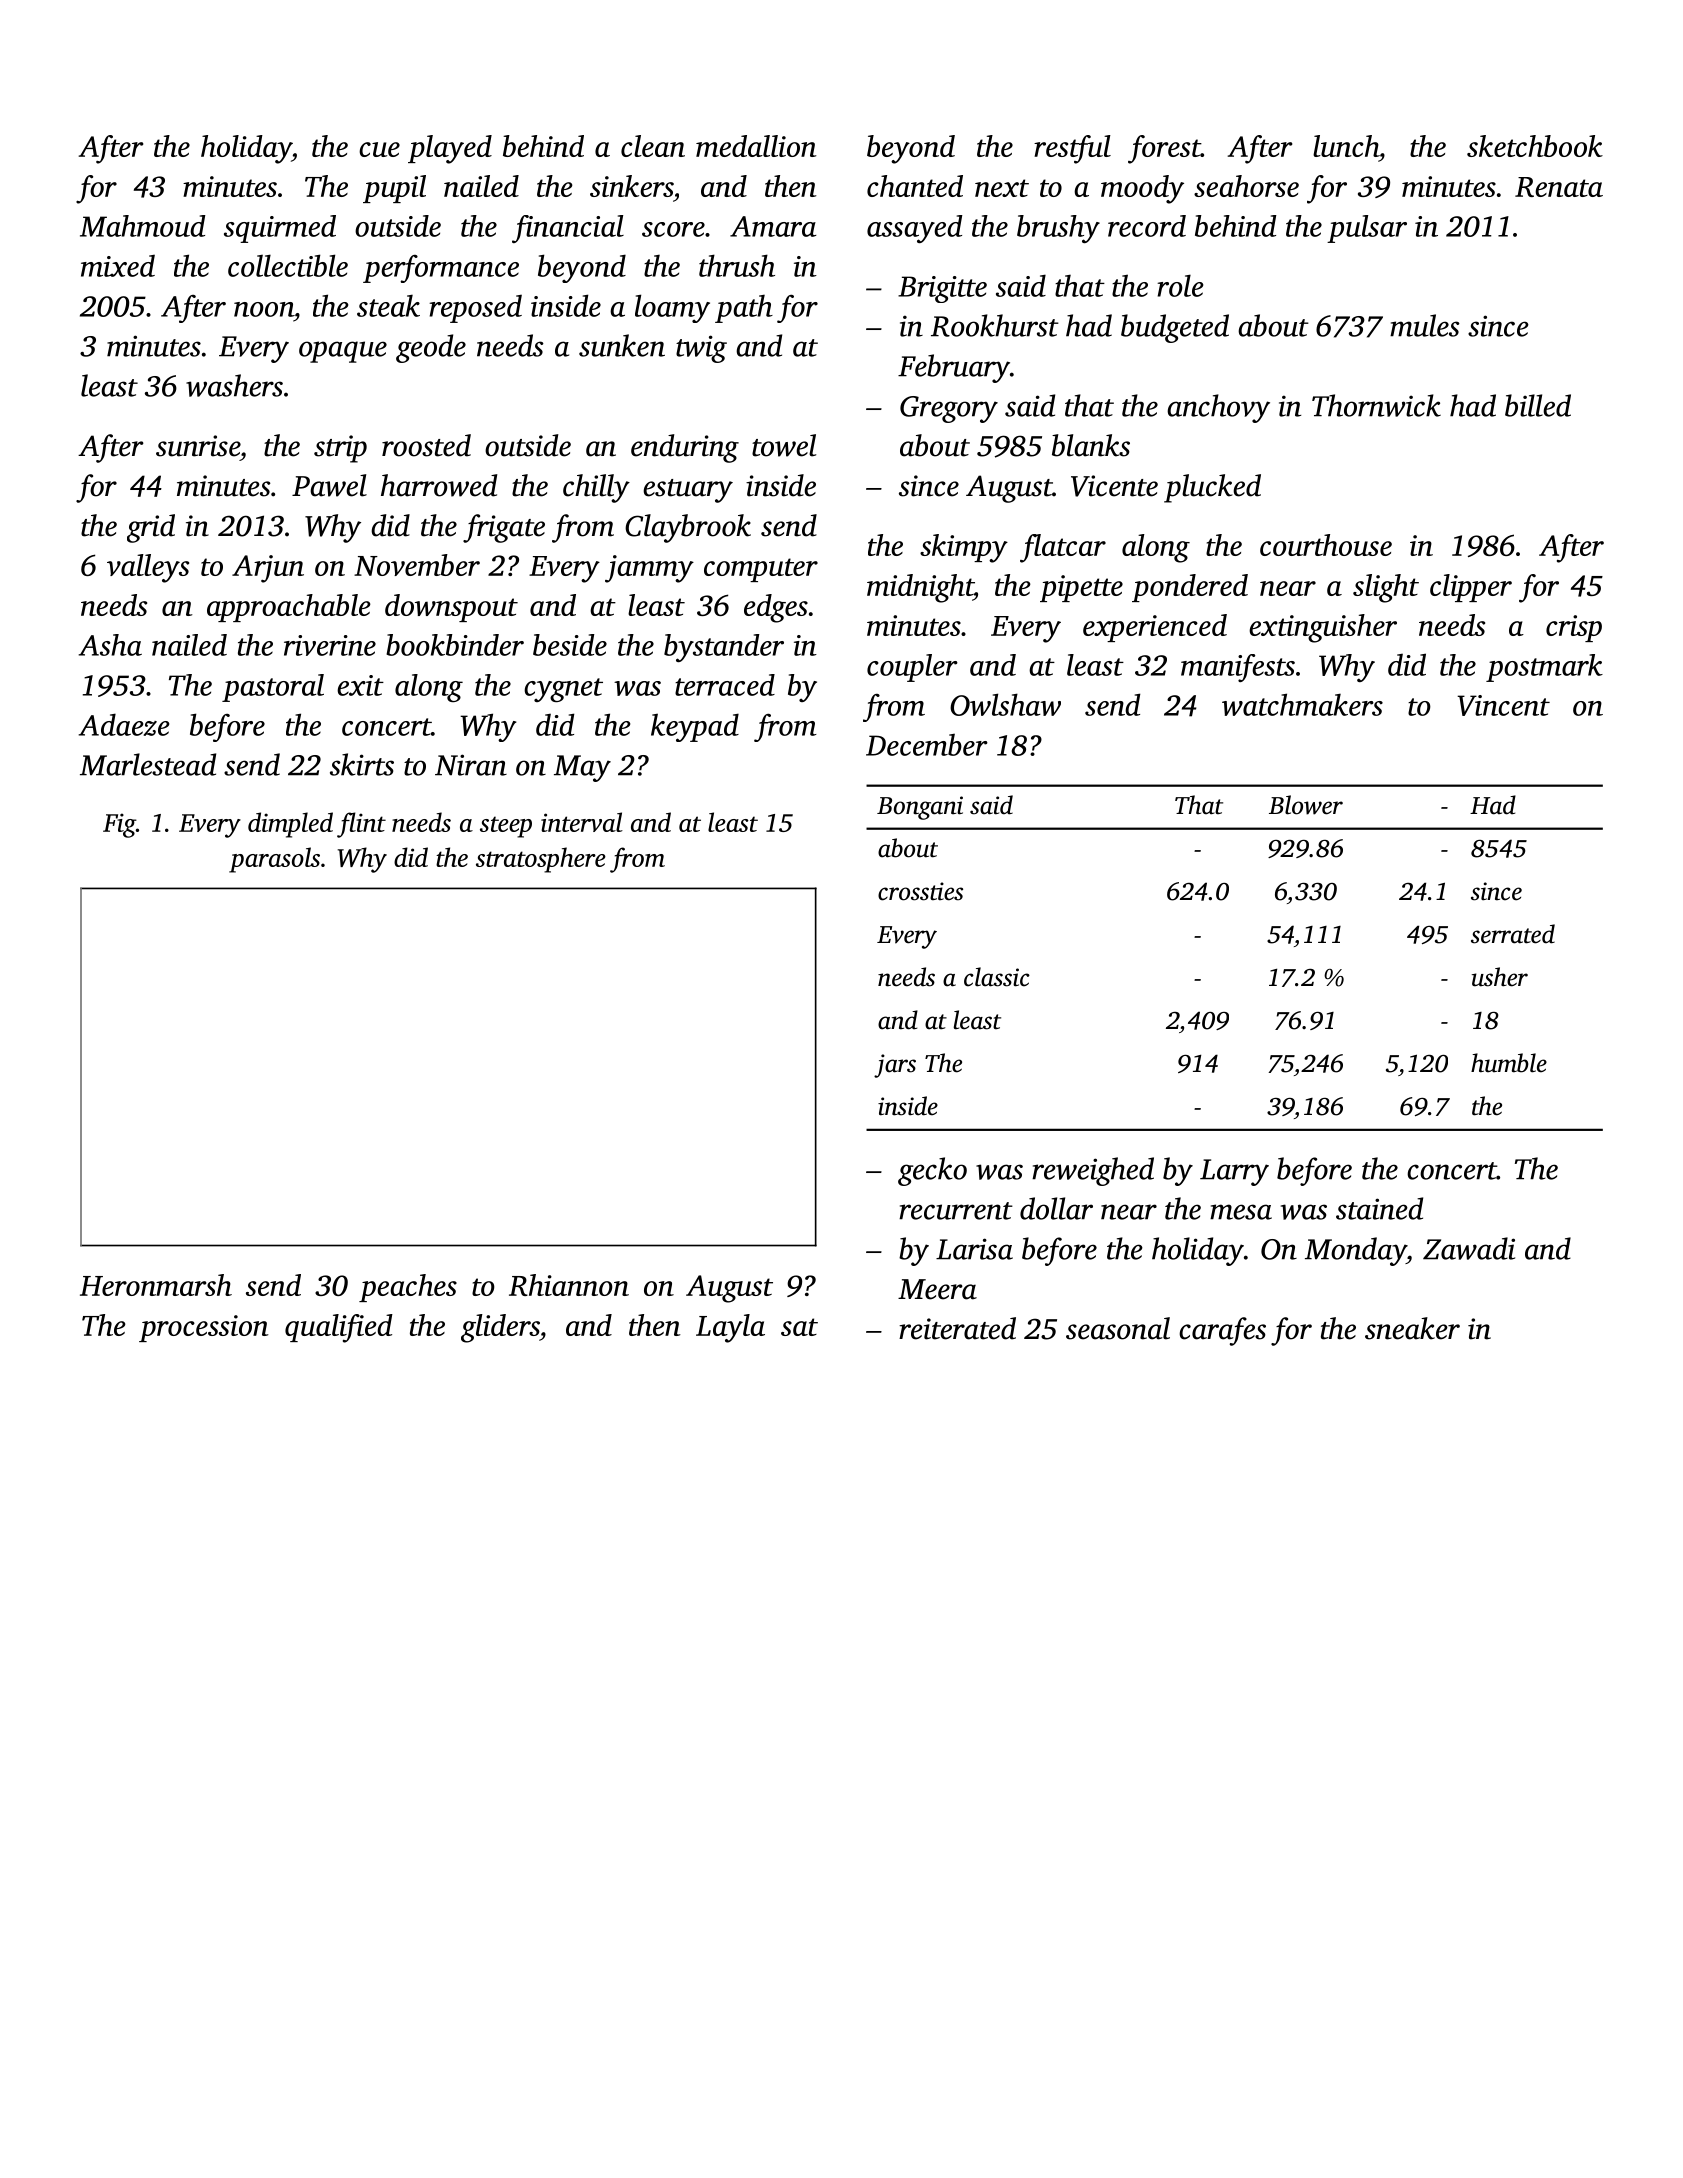 This page has width=1683, height=2178. Describe the element at coordinates (339, 1328) in the page. I see `qualified` at that location.
